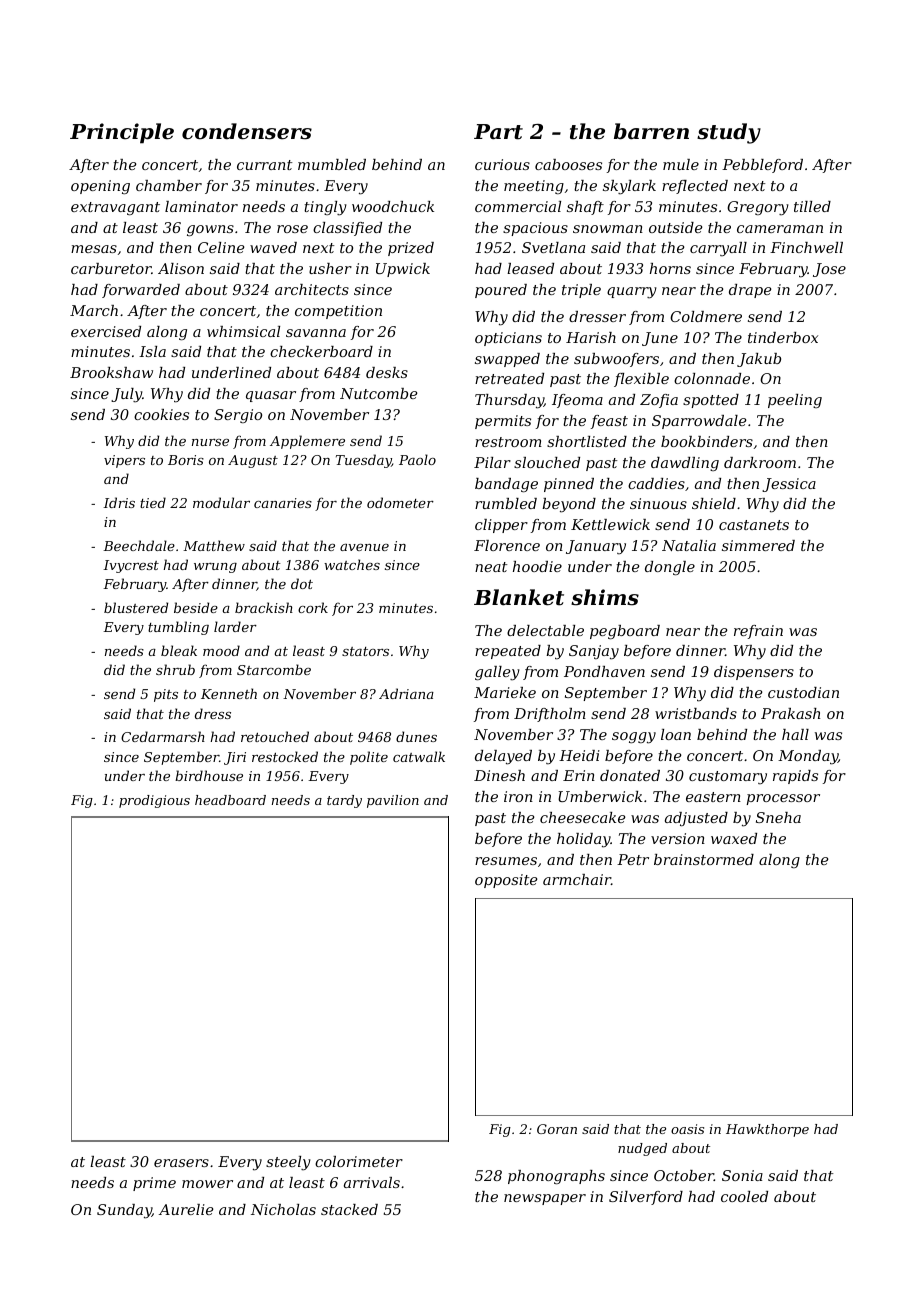 This screenshot has height=1308, width=924. I want to click on Part, so click(498, 132).
